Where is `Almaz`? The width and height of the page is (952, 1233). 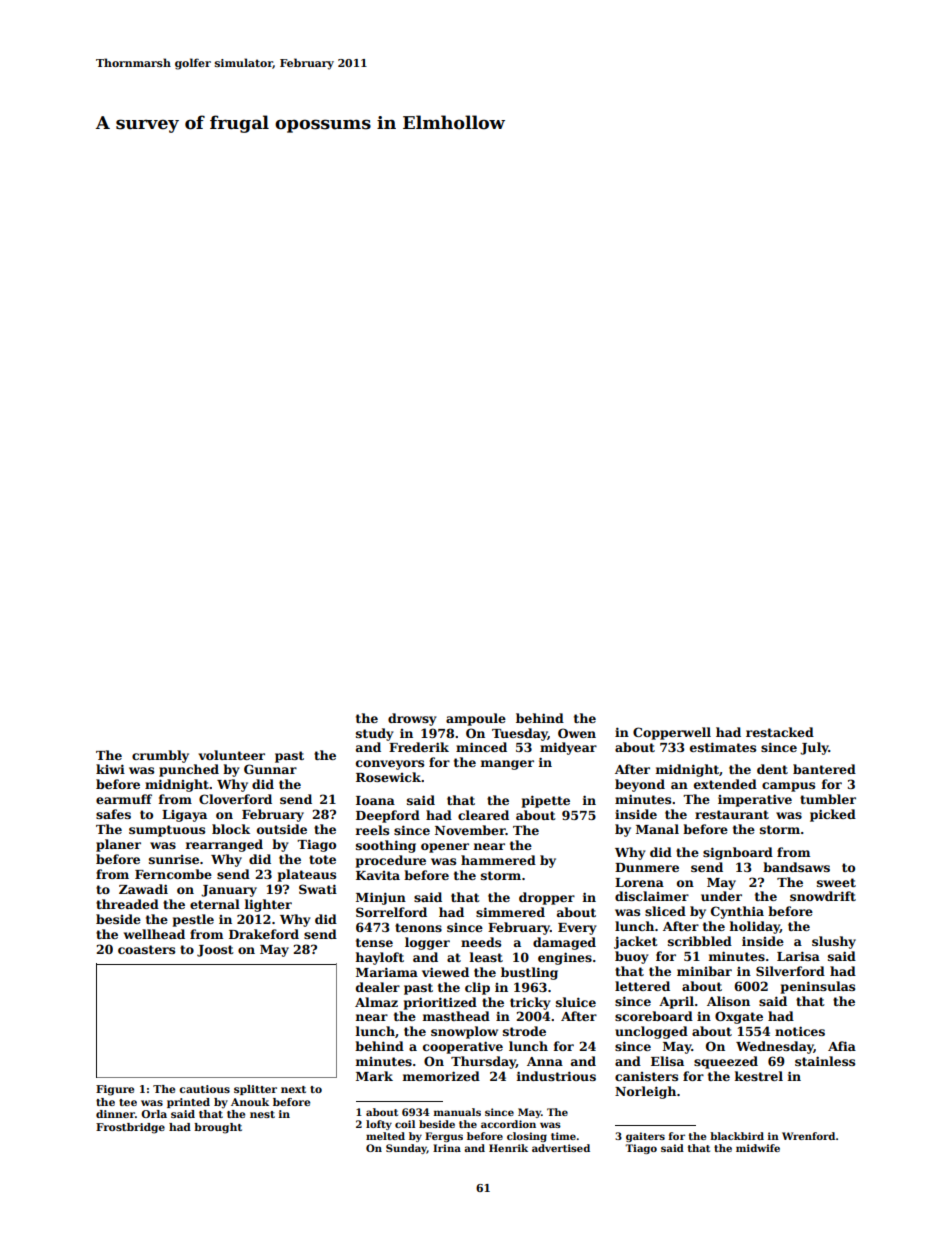 Almaz is located at coordinates (376, 1002).
